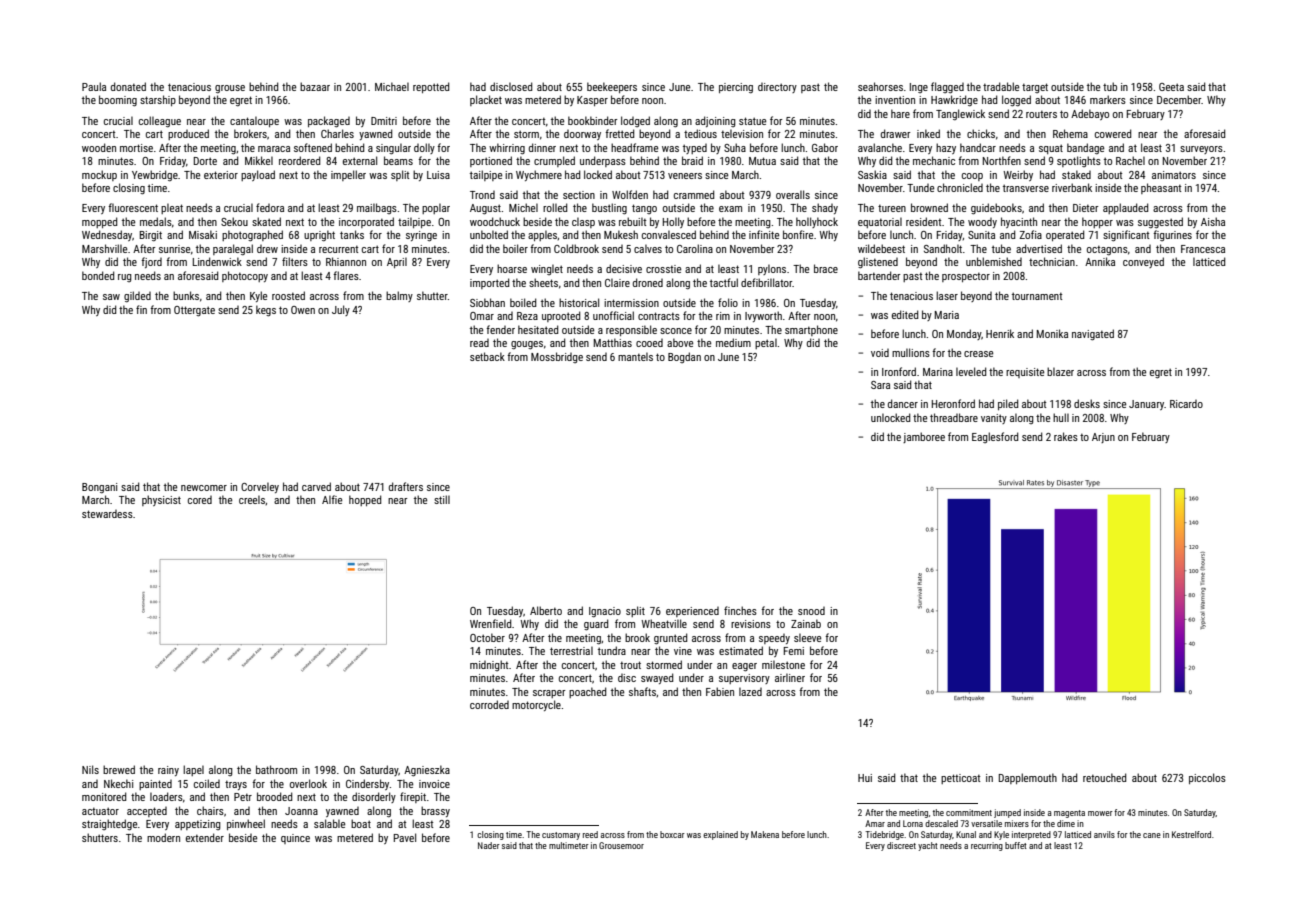  What do you see at coordinates (258, 175) in the document?
I see `payload` at bounding box center [258, 175].
